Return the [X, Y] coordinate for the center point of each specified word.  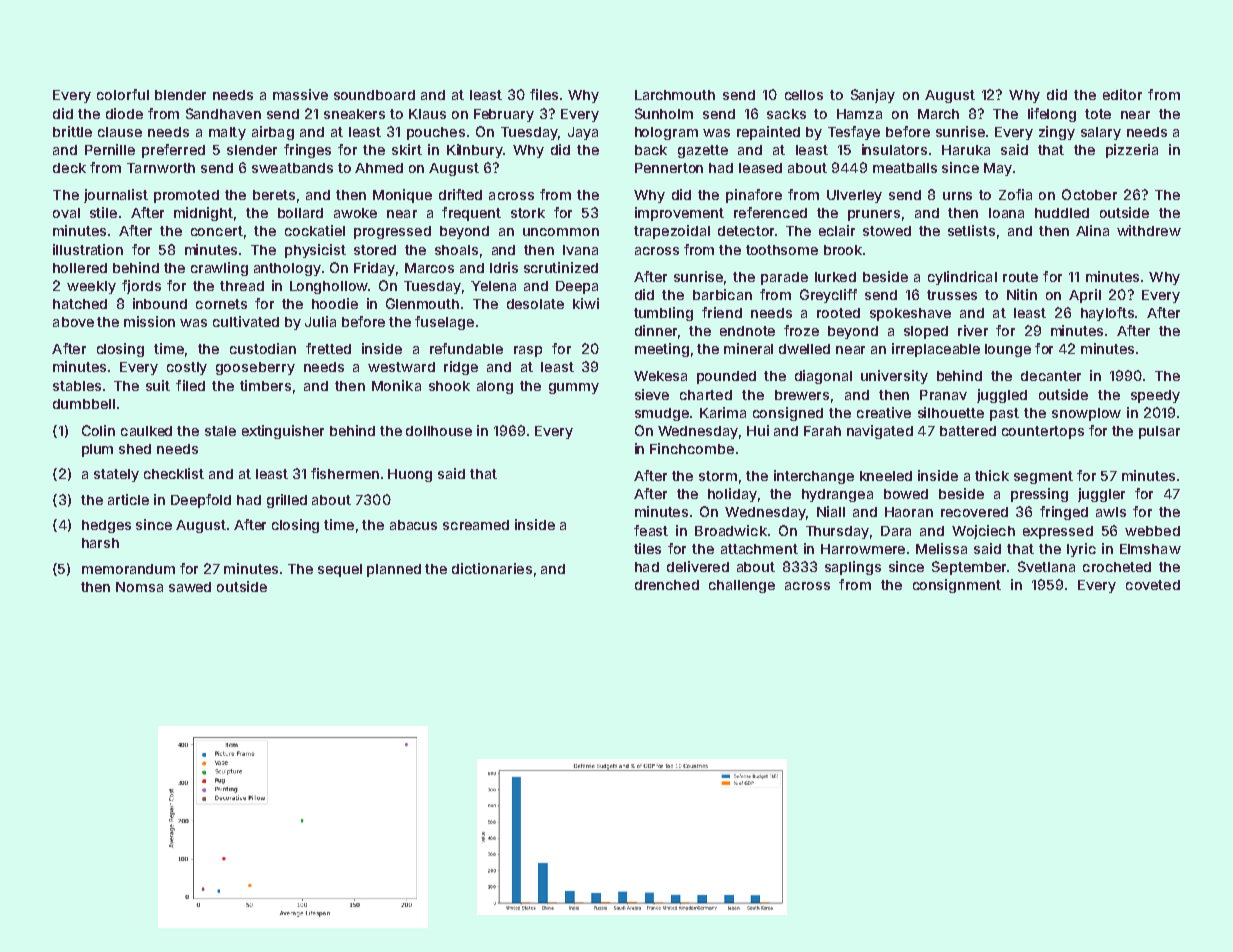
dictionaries [492, 568]
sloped [926, 332]
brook [843, 250]
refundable [466, 348]
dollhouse [439, 431]
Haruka [966, 150]
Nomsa [139, 587]
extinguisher [283, 432]
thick [992, 475]
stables [77, 386]
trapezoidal [672, 232]
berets [274, 195]
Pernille [110, 149]
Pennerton [669, 168]
